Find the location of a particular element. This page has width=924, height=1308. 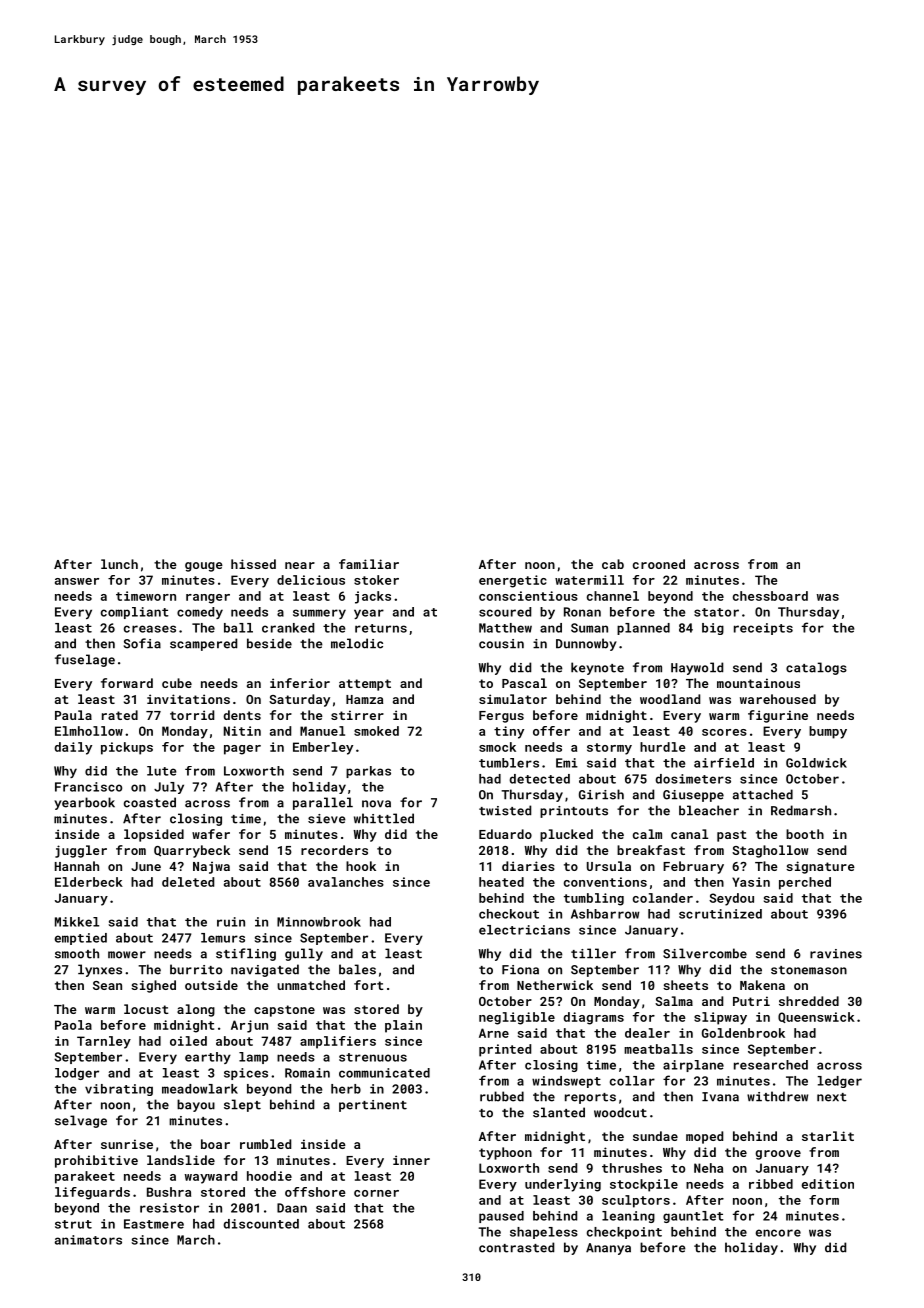

Ananya is located at coordinates (608, 1249).
